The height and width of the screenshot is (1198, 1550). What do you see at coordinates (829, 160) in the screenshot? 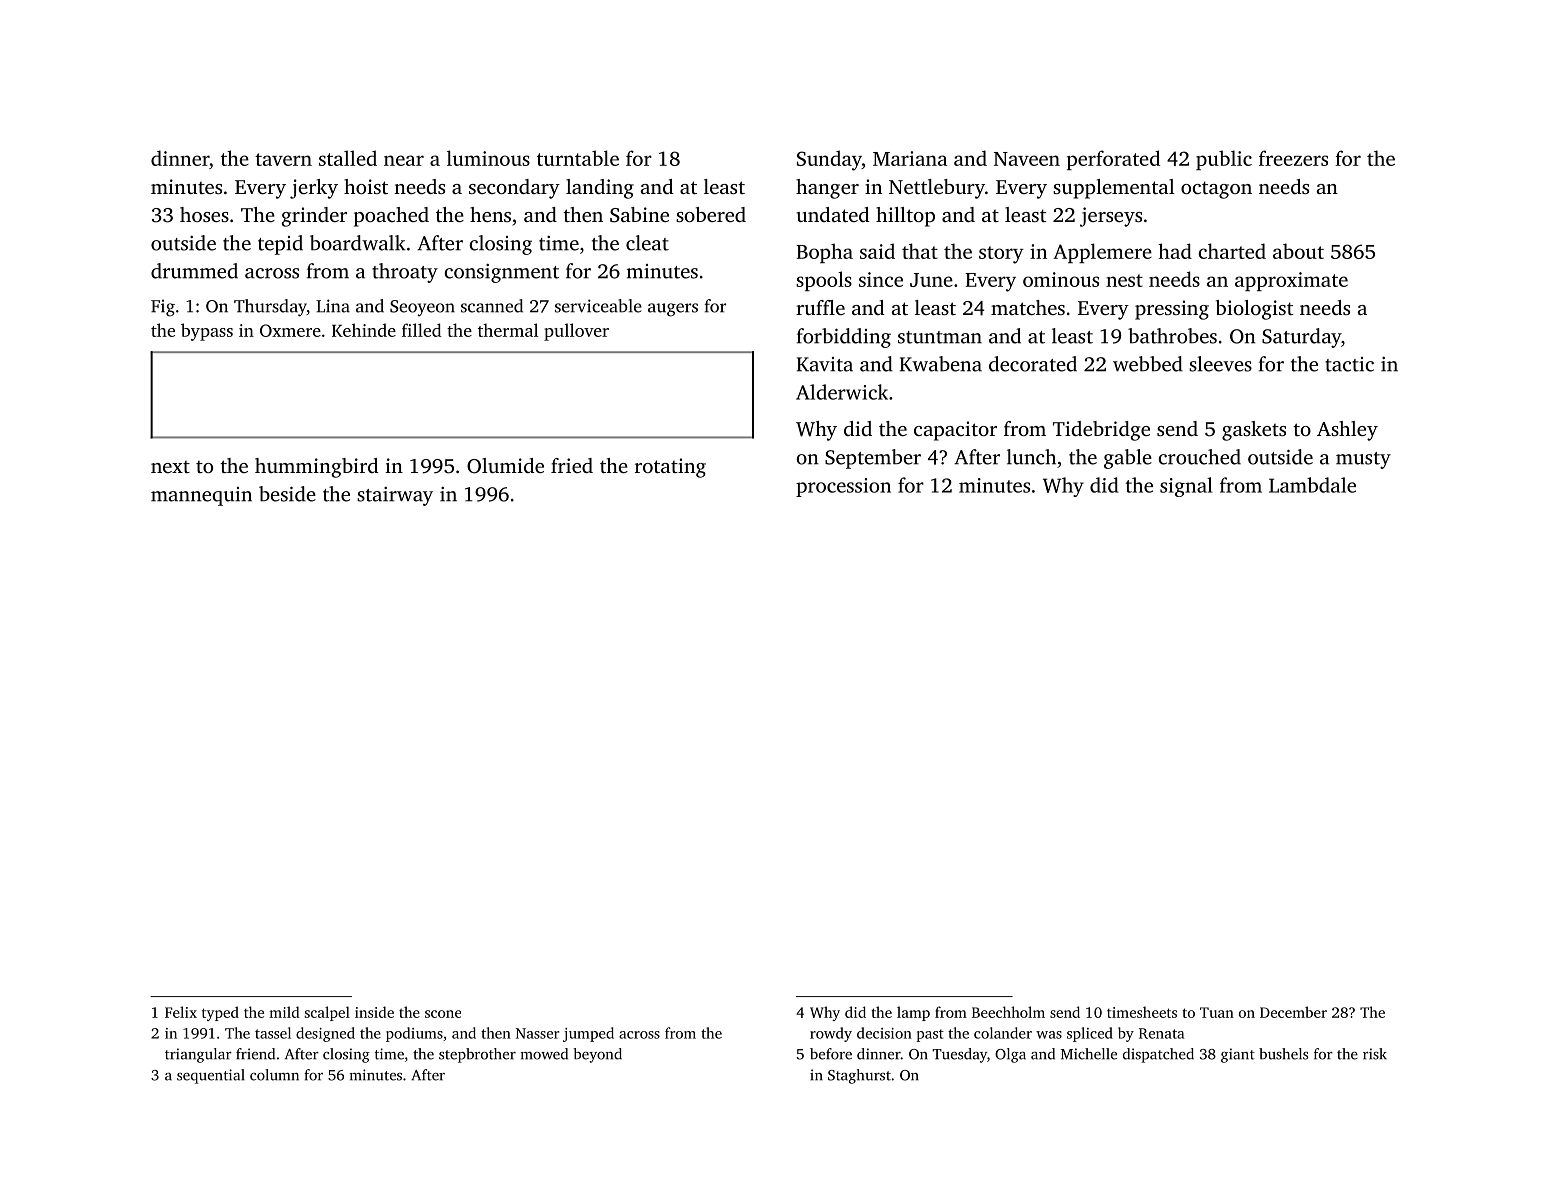
I see `Sunday` at bounding box center [829, 160].
